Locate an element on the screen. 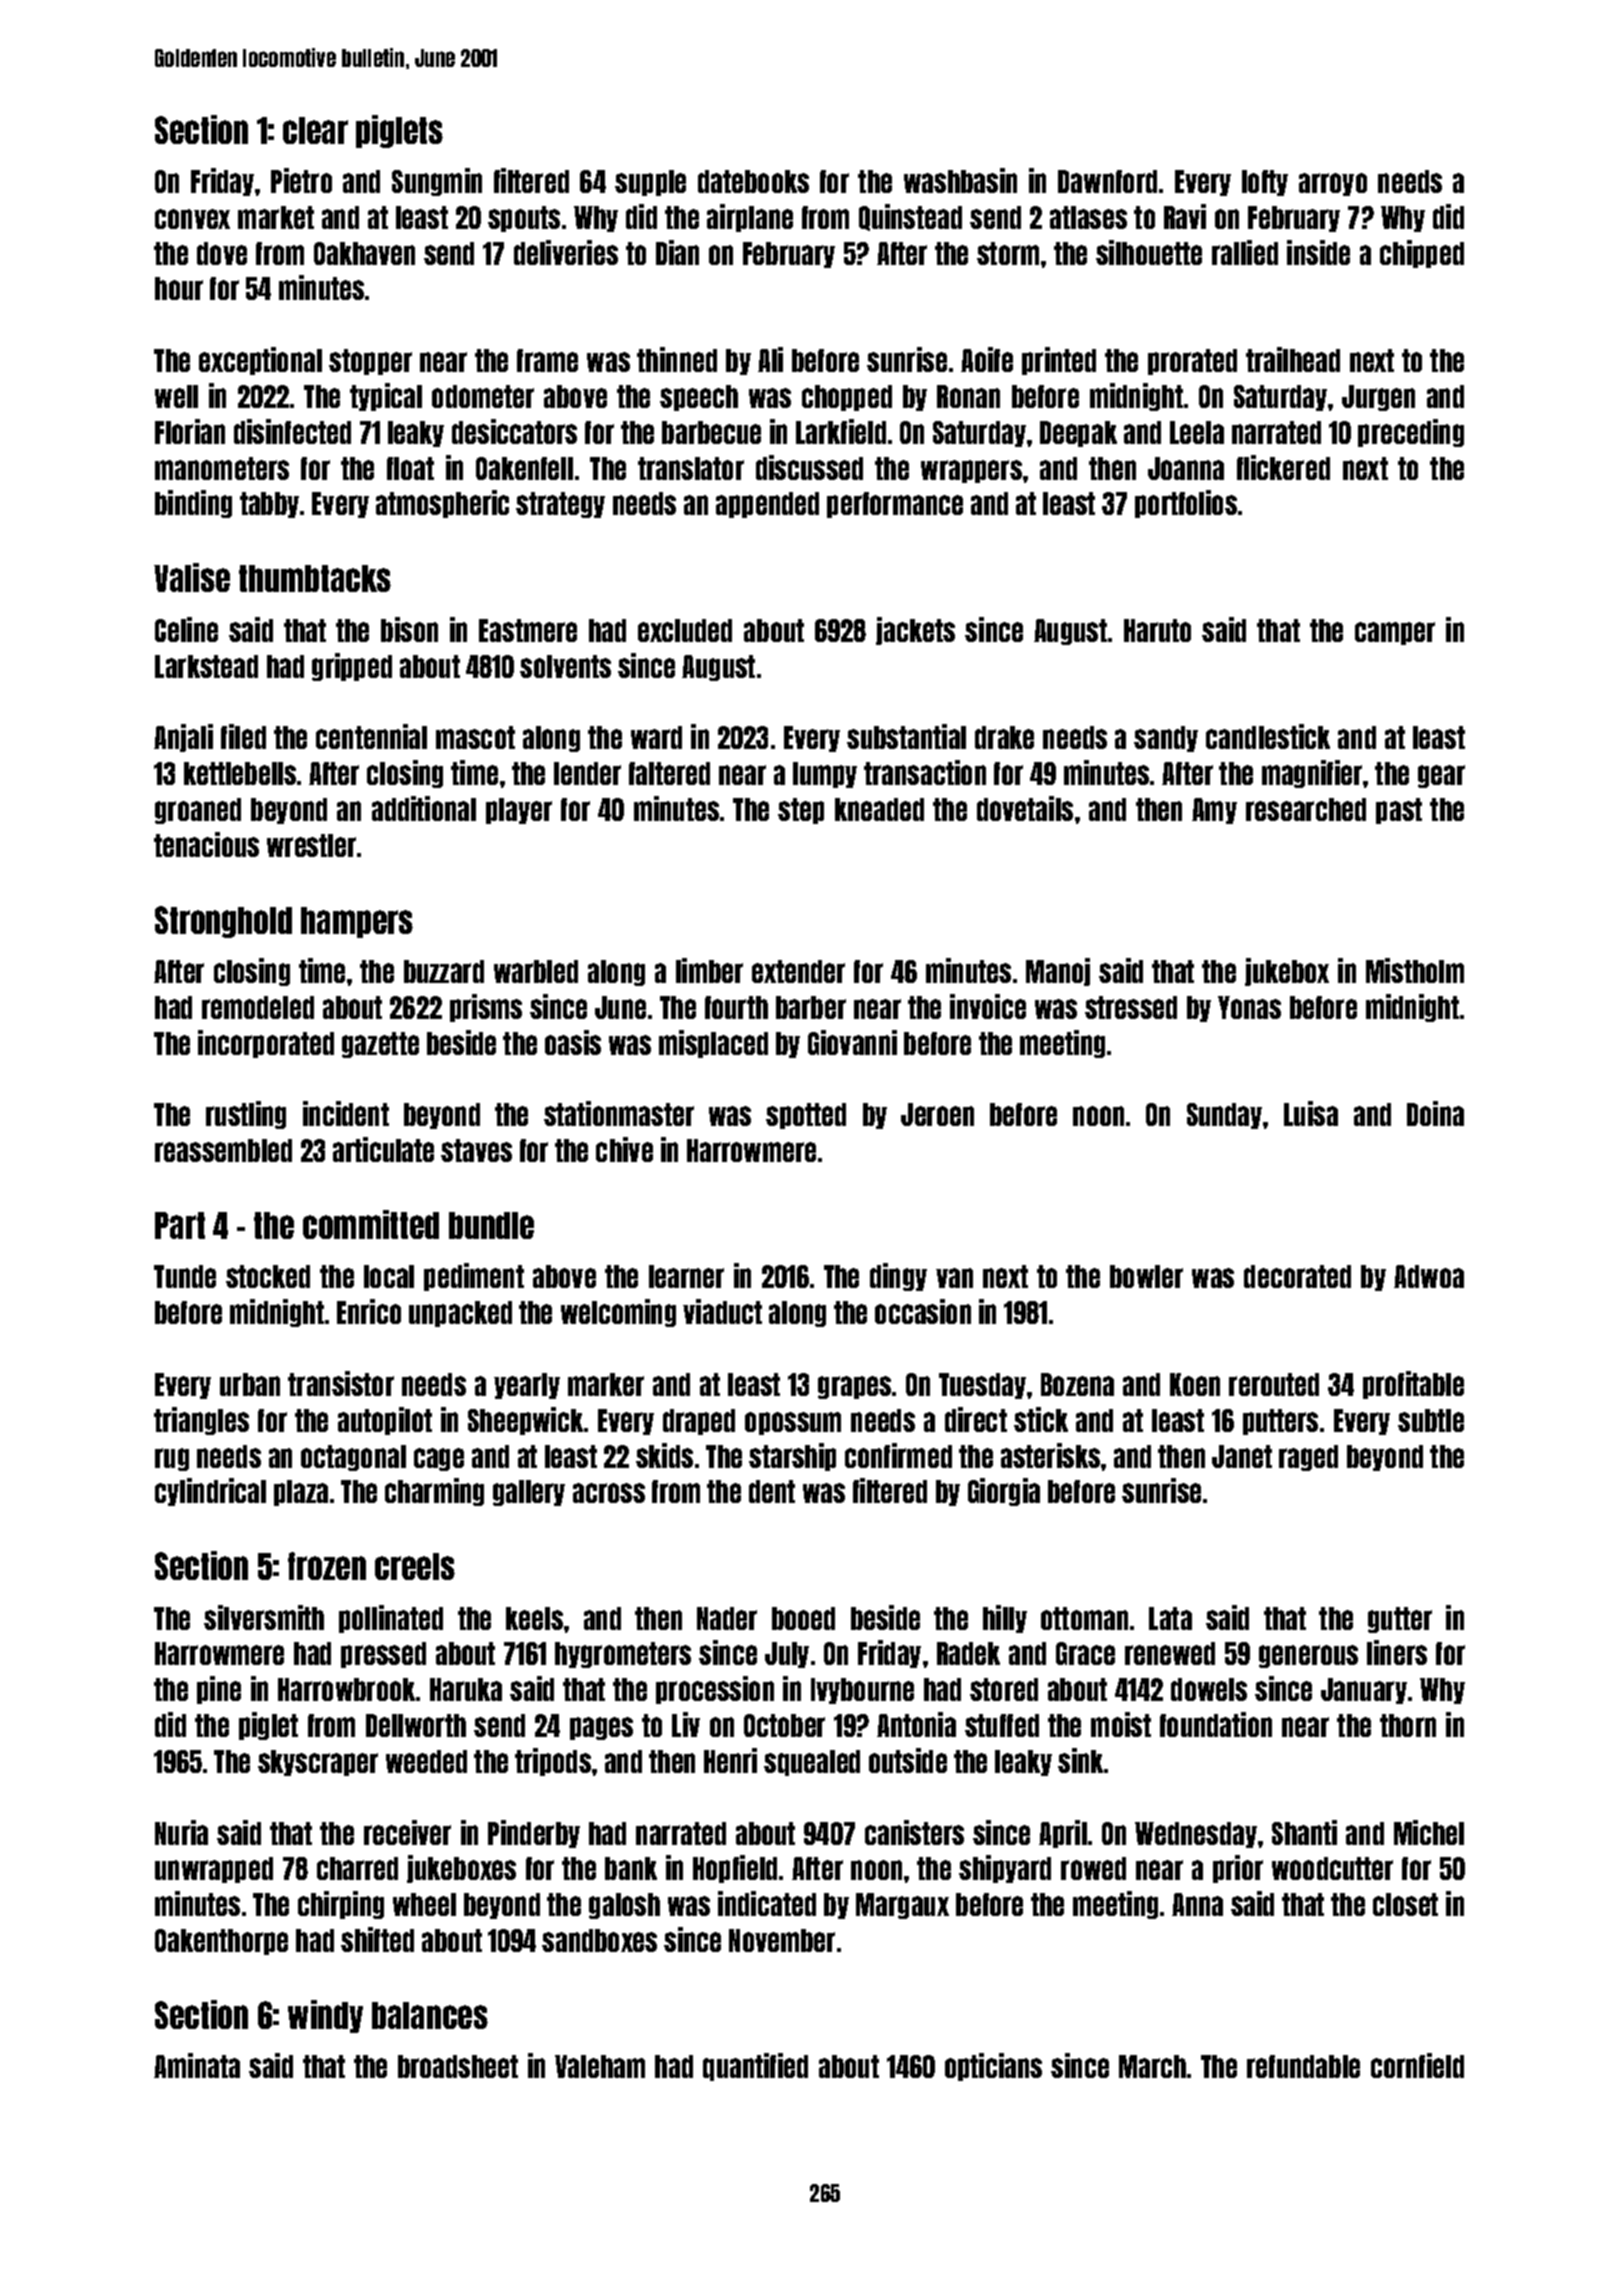  bowler is located at coordinates (1146, 1276).
